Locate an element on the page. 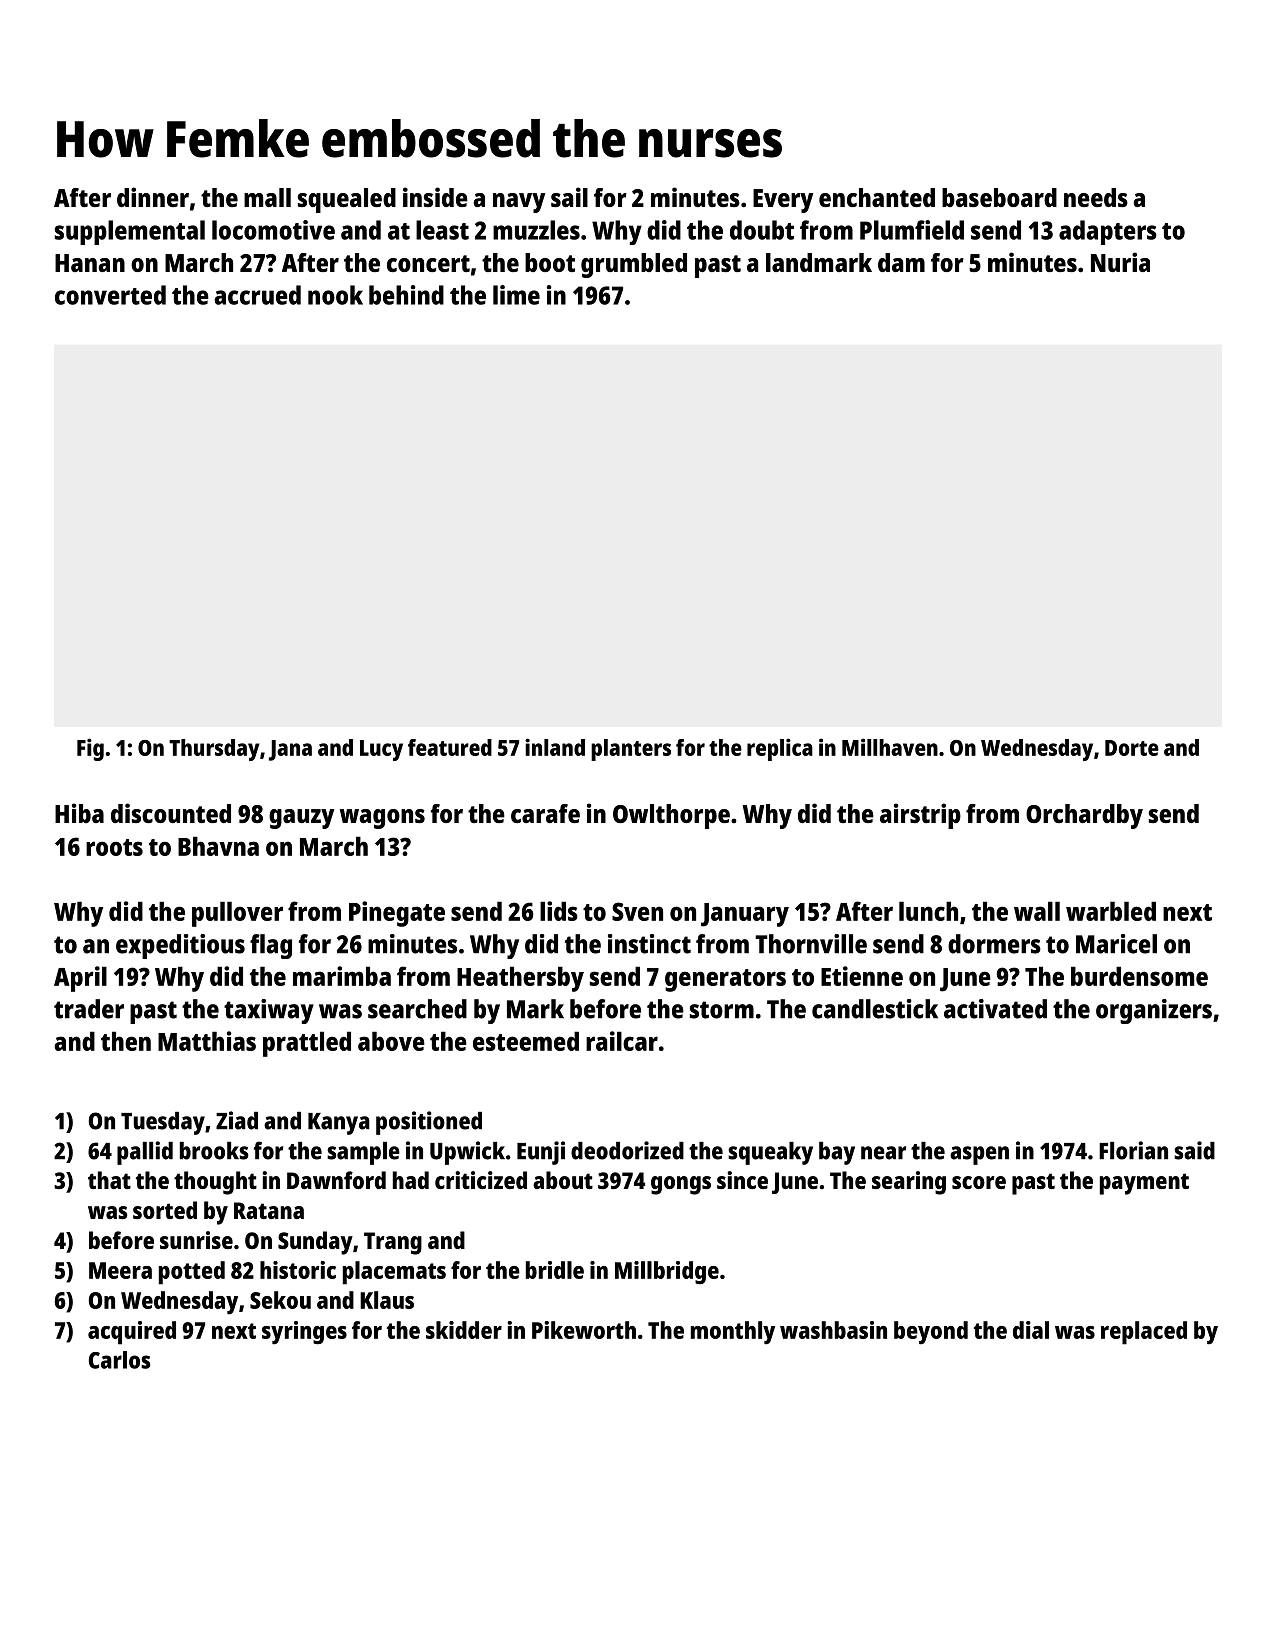 The width and height of the page is (1276, 1651). adapters is located at coordinates (1108, 232).
